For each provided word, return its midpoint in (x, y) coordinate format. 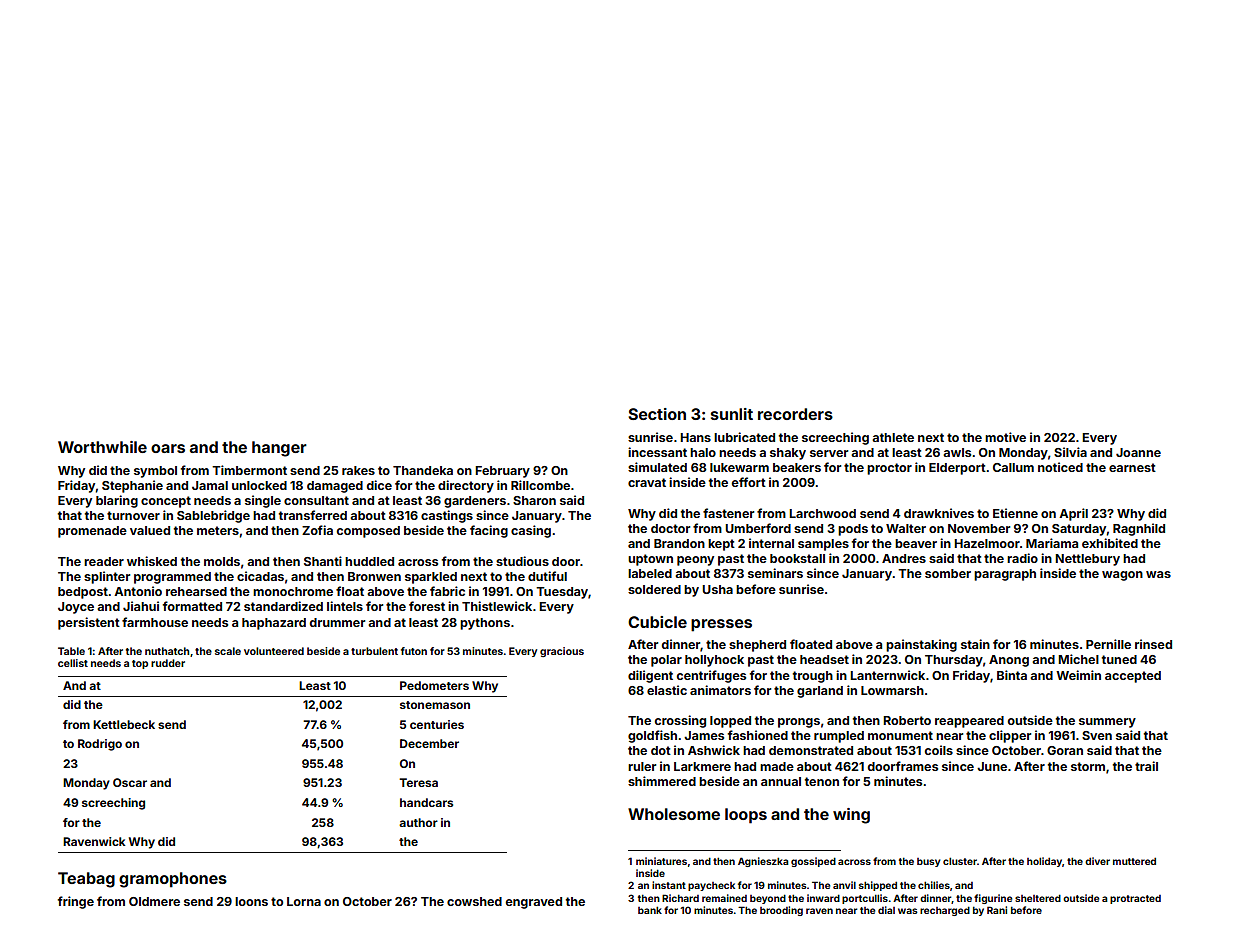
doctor (670, 528)
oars (168, 448)
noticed (1060, 467)
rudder (168, 663)
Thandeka (423, 470)
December (429, 743)
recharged (945, 911)
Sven (1097, 735)
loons (251, 901)
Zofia (317, 530)
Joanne (1138, 452)
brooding (781, 911)
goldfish (652, 736)
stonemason (435, 705)
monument (900, 735)
